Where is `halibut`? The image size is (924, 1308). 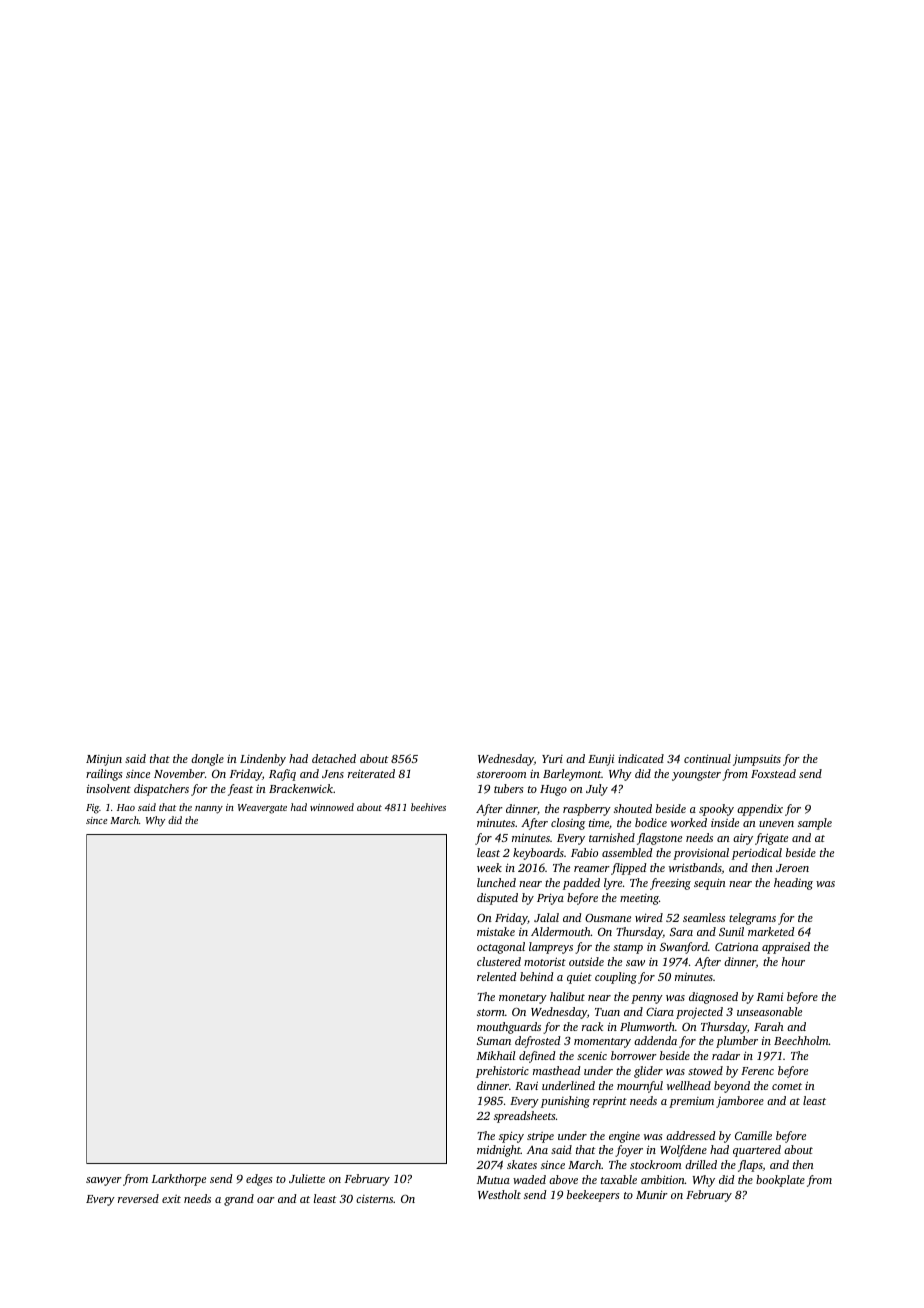 halibut is located at coordinates (567, 996).
